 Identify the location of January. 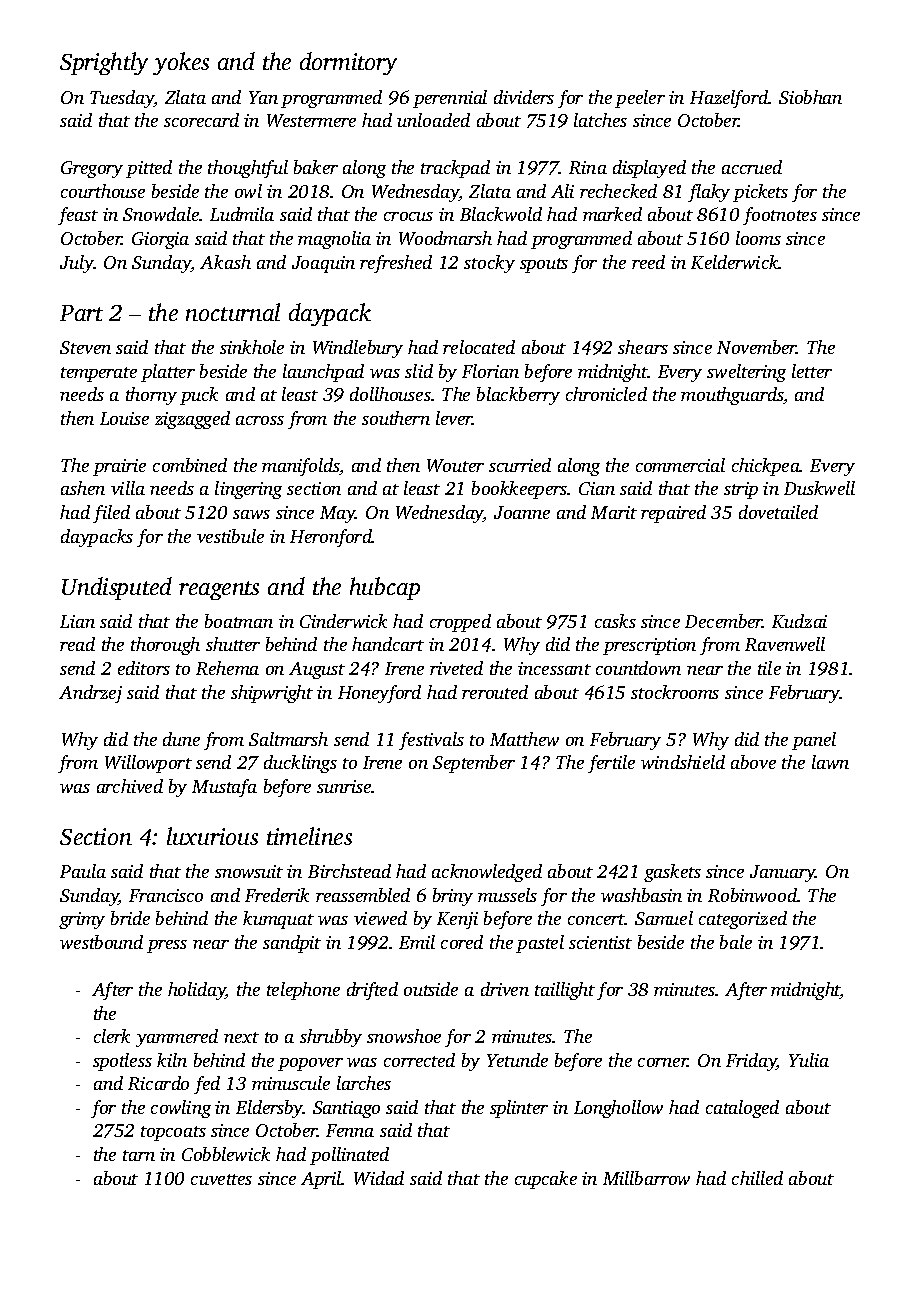
(783, 873).
